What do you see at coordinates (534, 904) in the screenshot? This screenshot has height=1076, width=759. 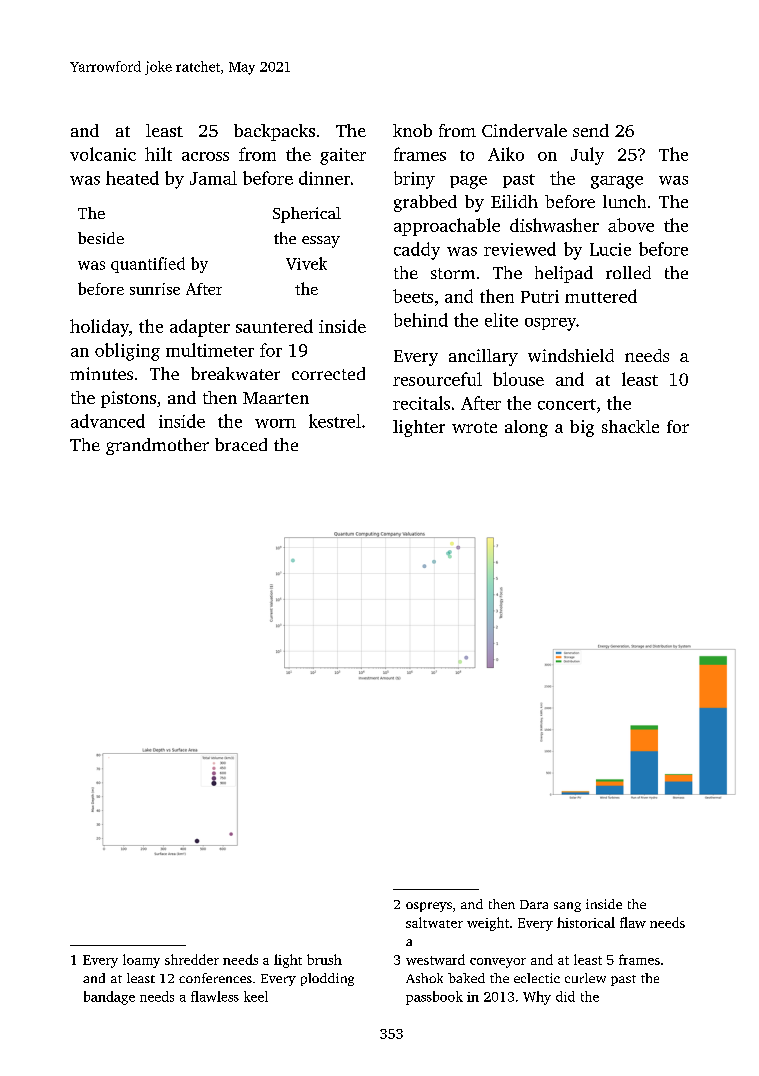 I see `Dara` at bounding box center [534, 904].
